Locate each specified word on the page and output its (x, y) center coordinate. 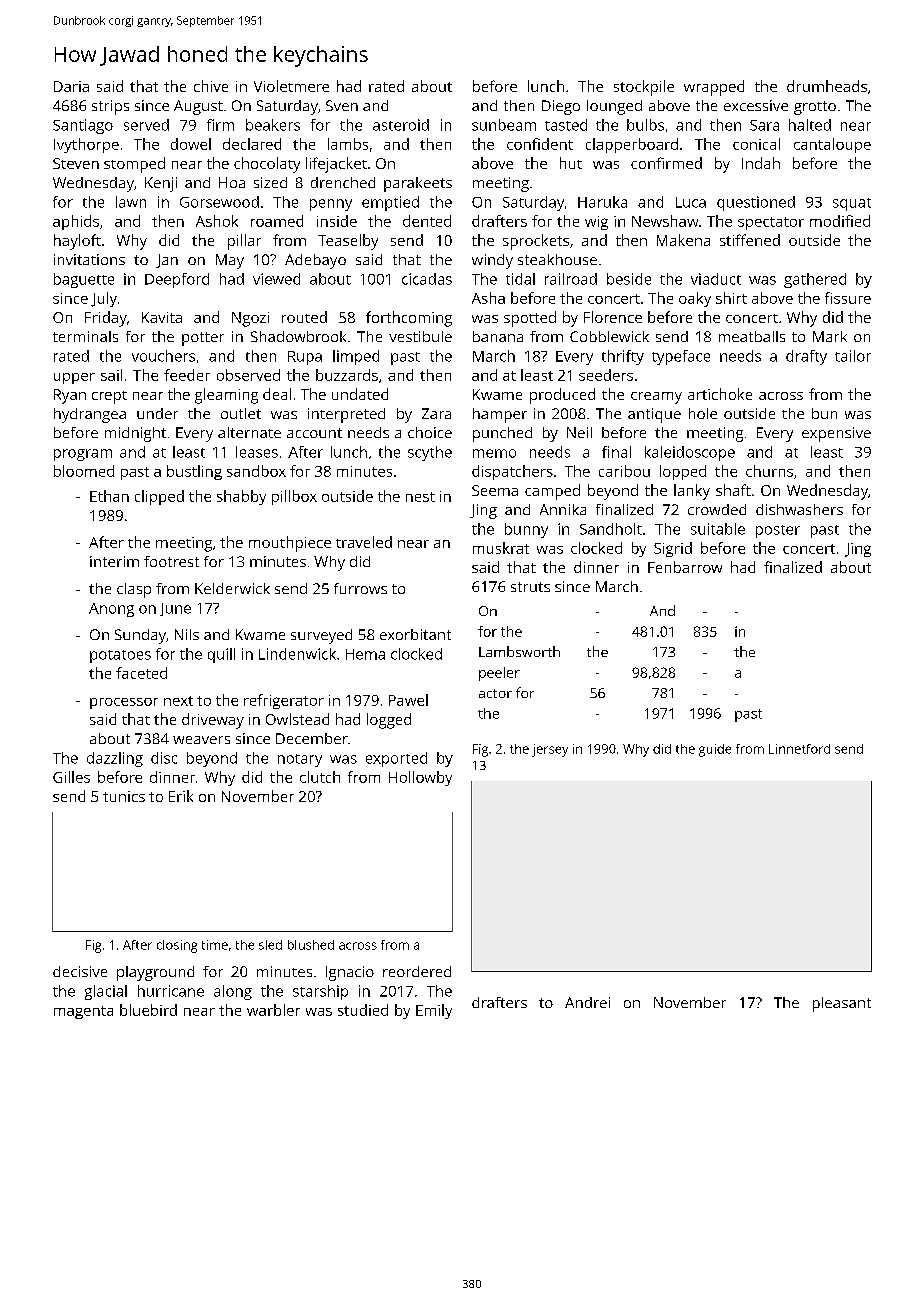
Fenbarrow (685, 567)
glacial (106, 992)
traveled (364, 542)
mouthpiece (290, 544)
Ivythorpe (86, 145)
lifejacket (336, 165)
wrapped (714, 88)
